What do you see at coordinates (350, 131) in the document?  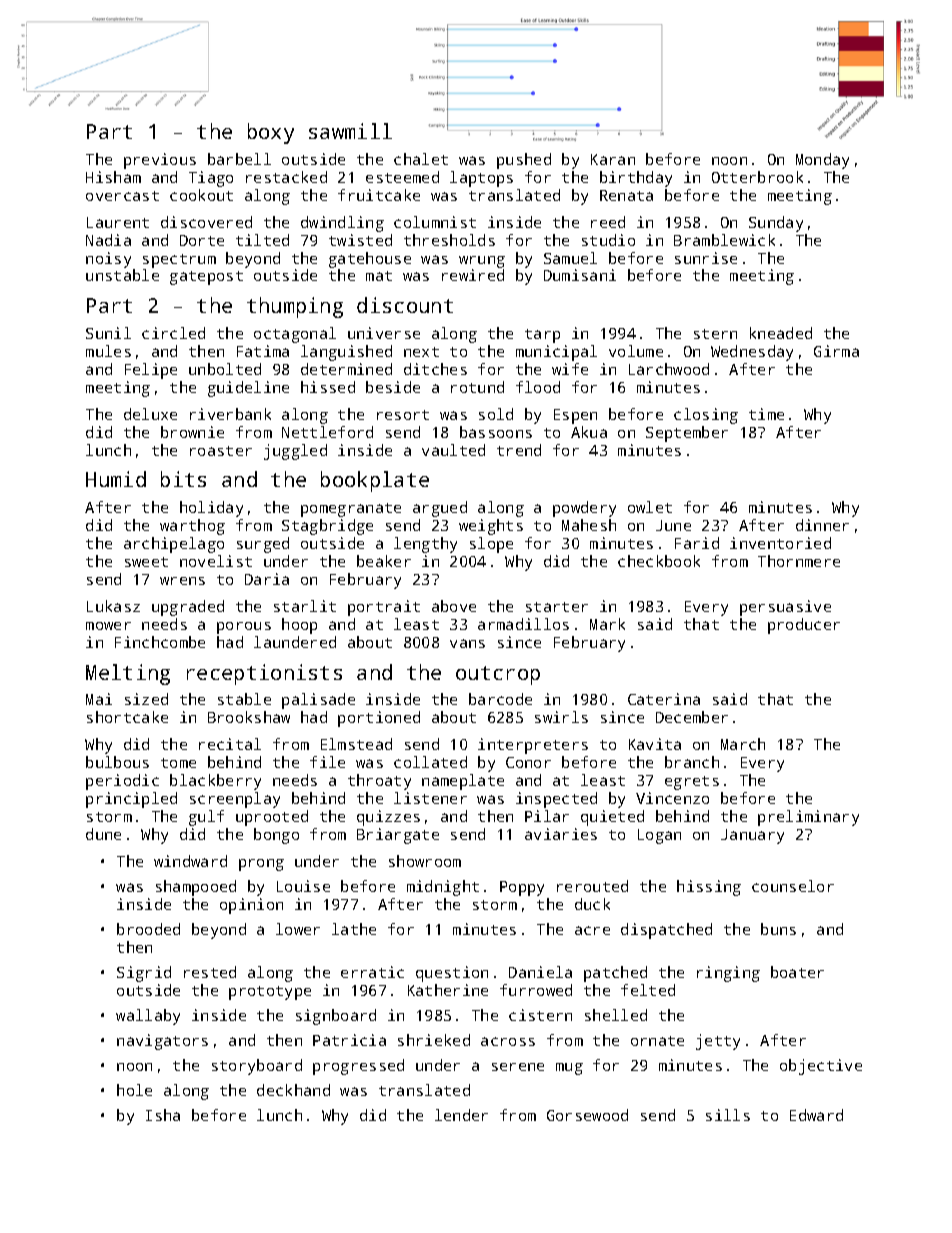 I see `sawmill` at bounding box center [350, 131].
